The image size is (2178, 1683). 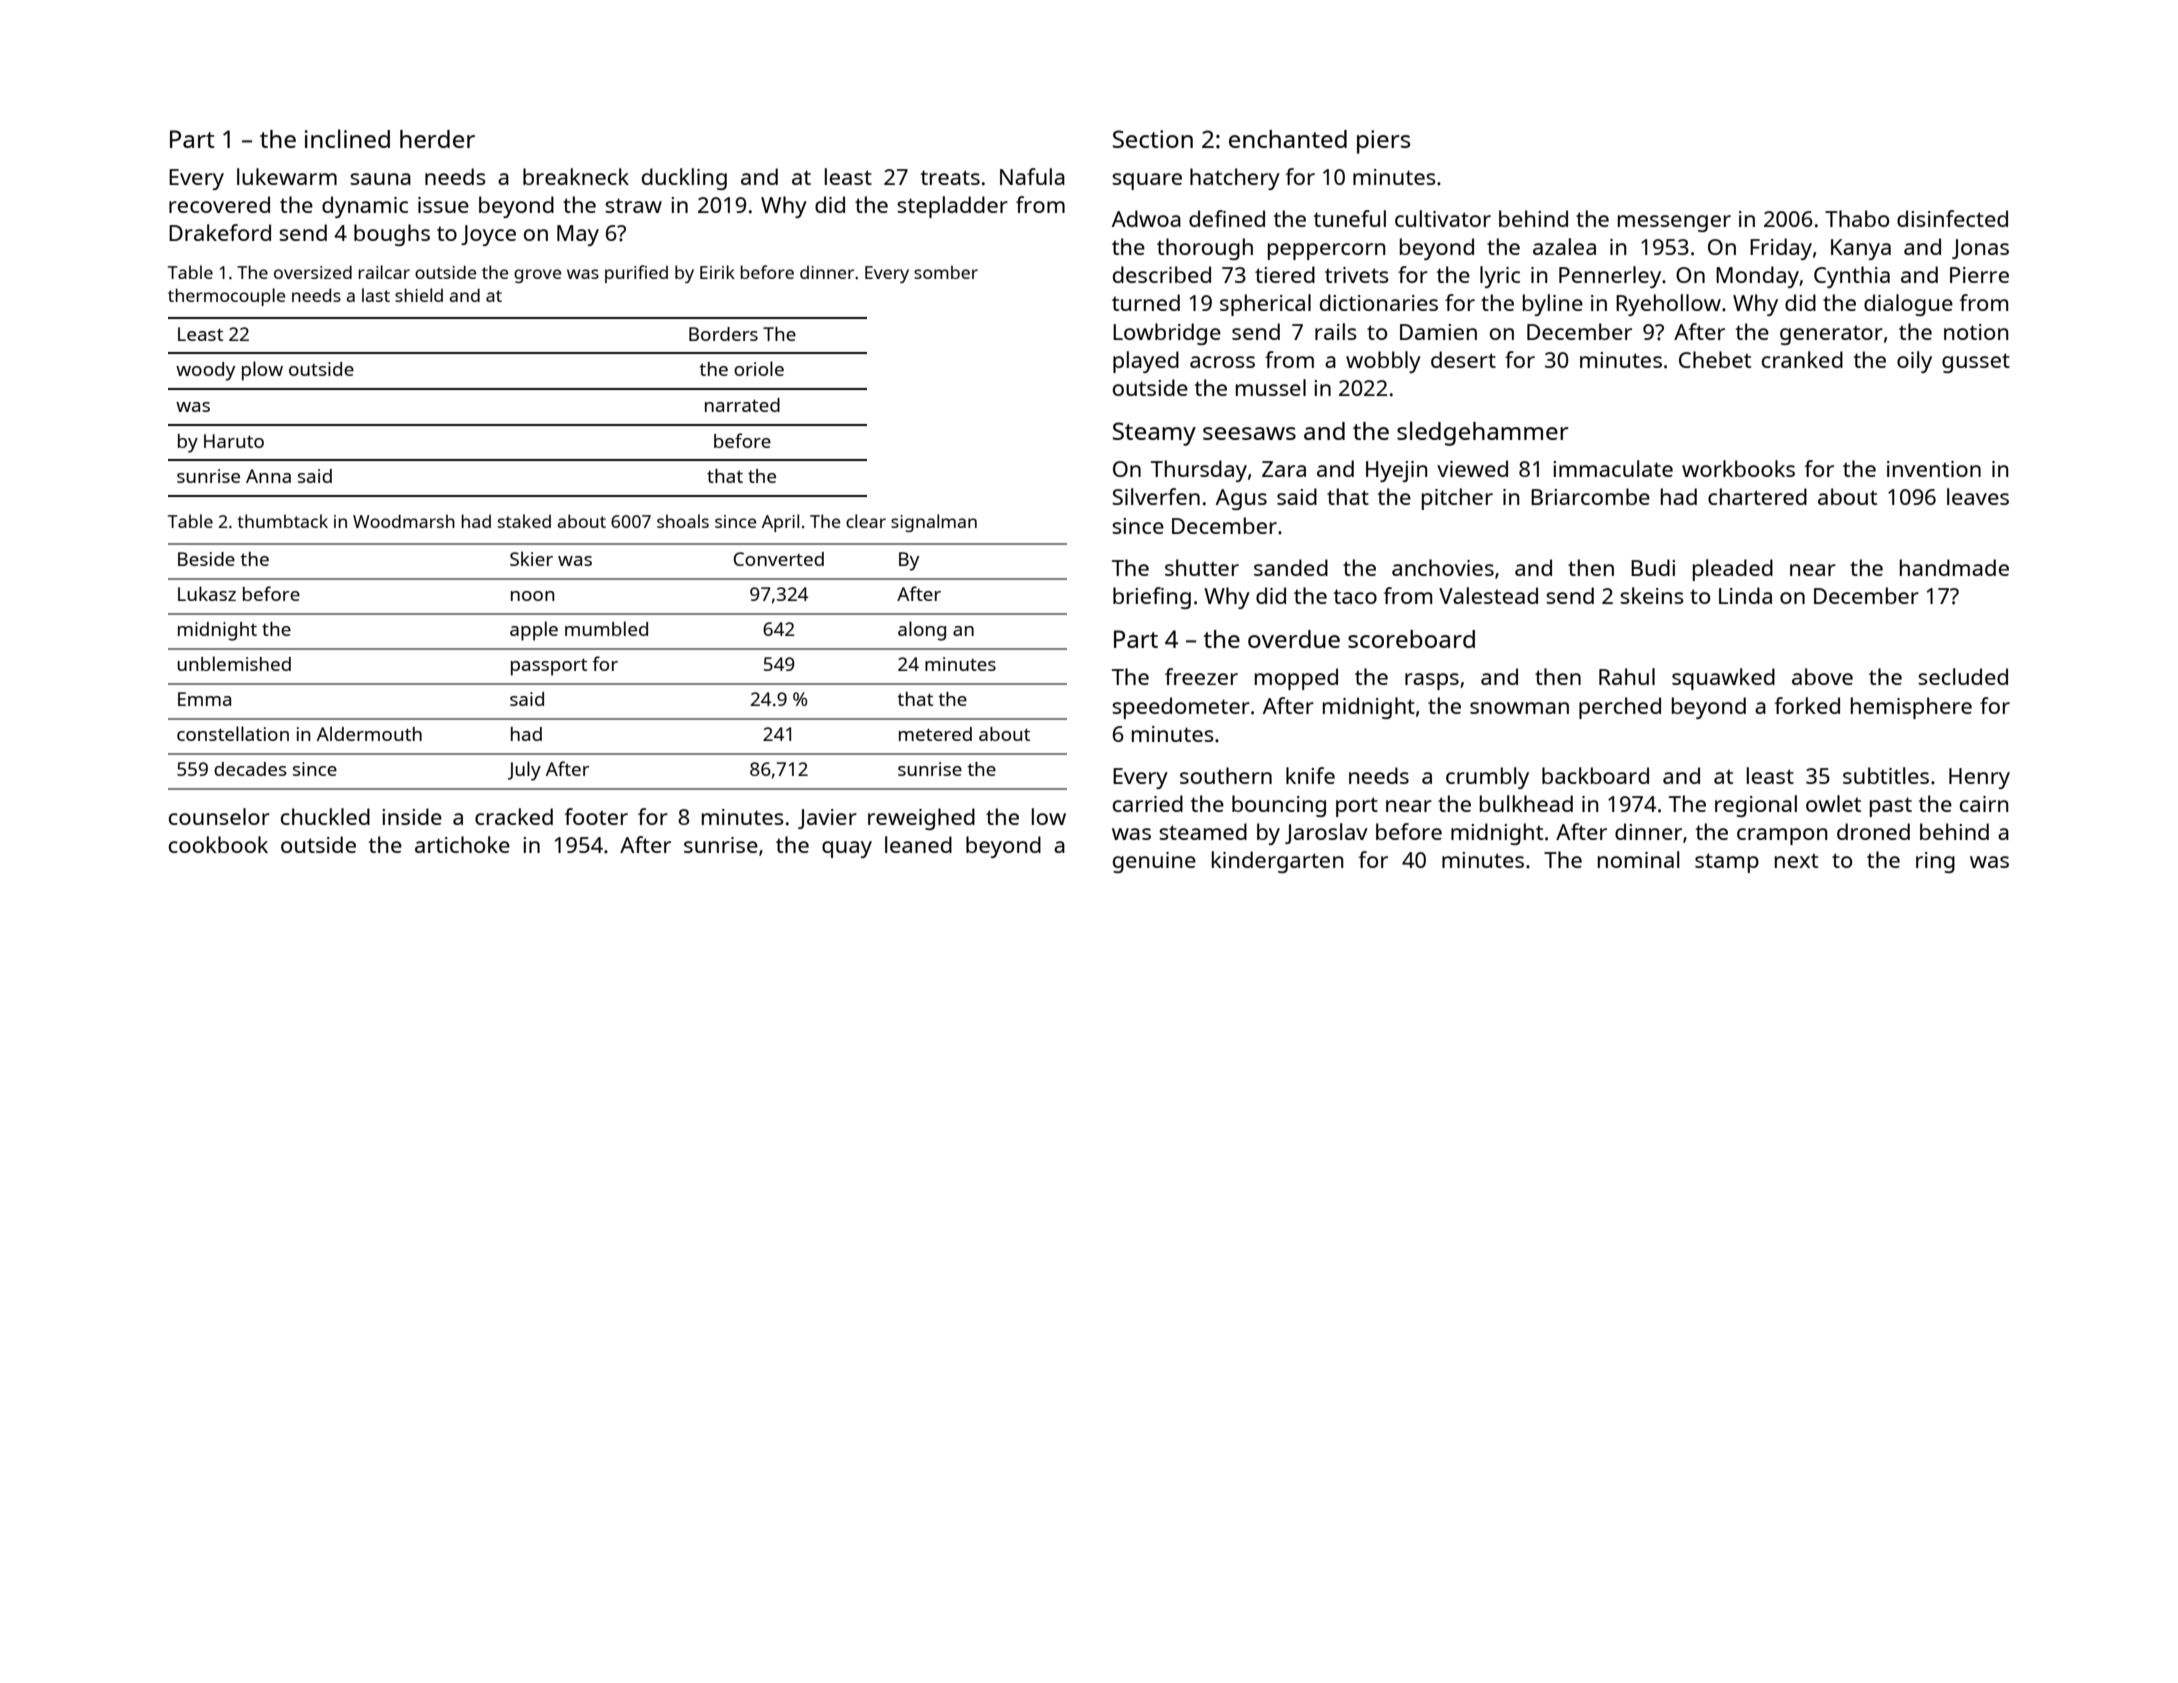 What do you see at coordinates (1914, 362) in the page?
I see `oily` at bounding box center [1914, 362].
